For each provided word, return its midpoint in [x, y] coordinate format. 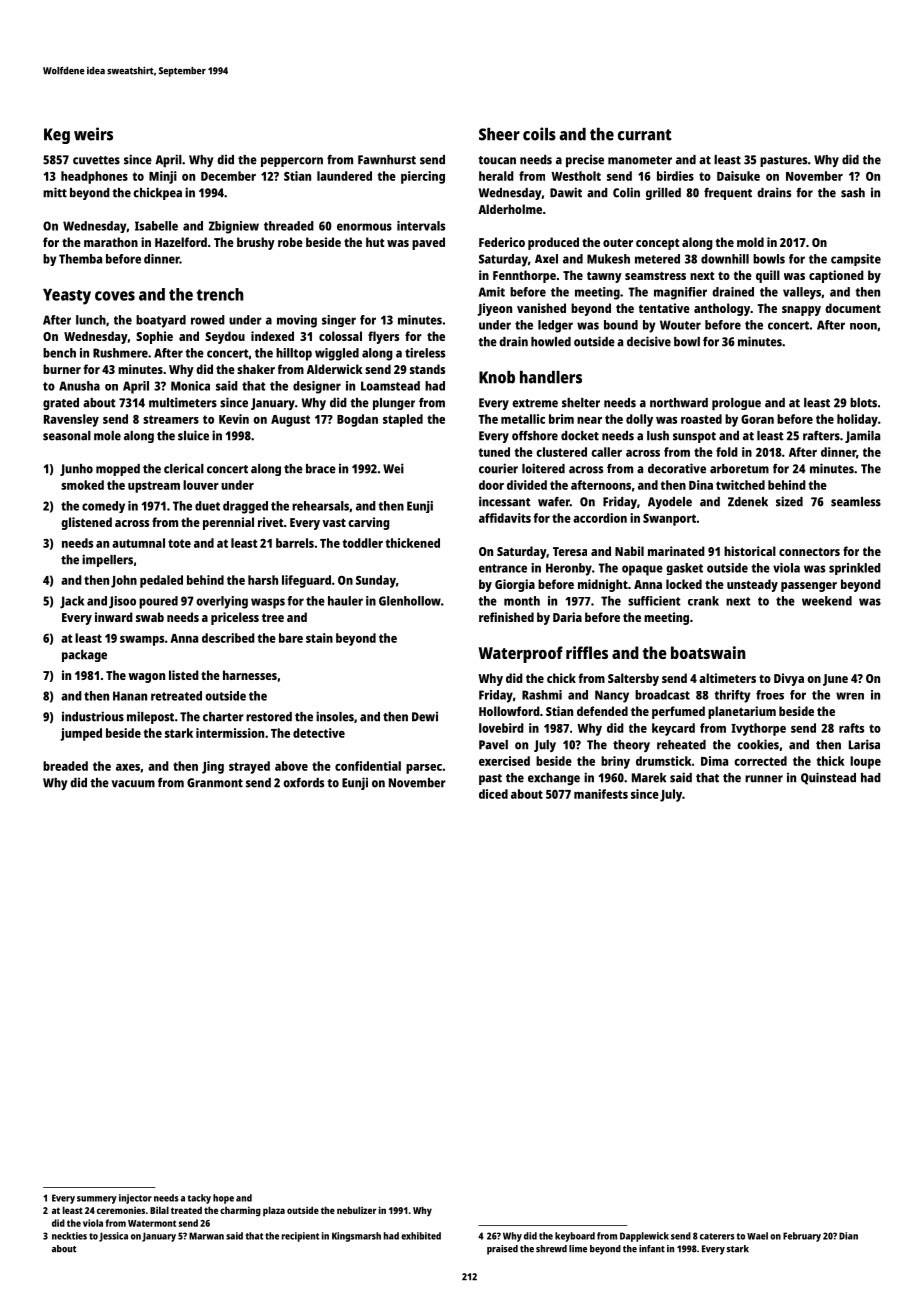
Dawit [566, 192]
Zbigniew [234, 227]
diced [493, 794]
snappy [801, 311]
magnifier [680, 293]
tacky [199, 1199]
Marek [649, 778]
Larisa [864, 744]
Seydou [225, 337]
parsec [424, 769]
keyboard [575, 1237]
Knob [497, 377]
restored [269, 717]
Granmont [215, 783]
